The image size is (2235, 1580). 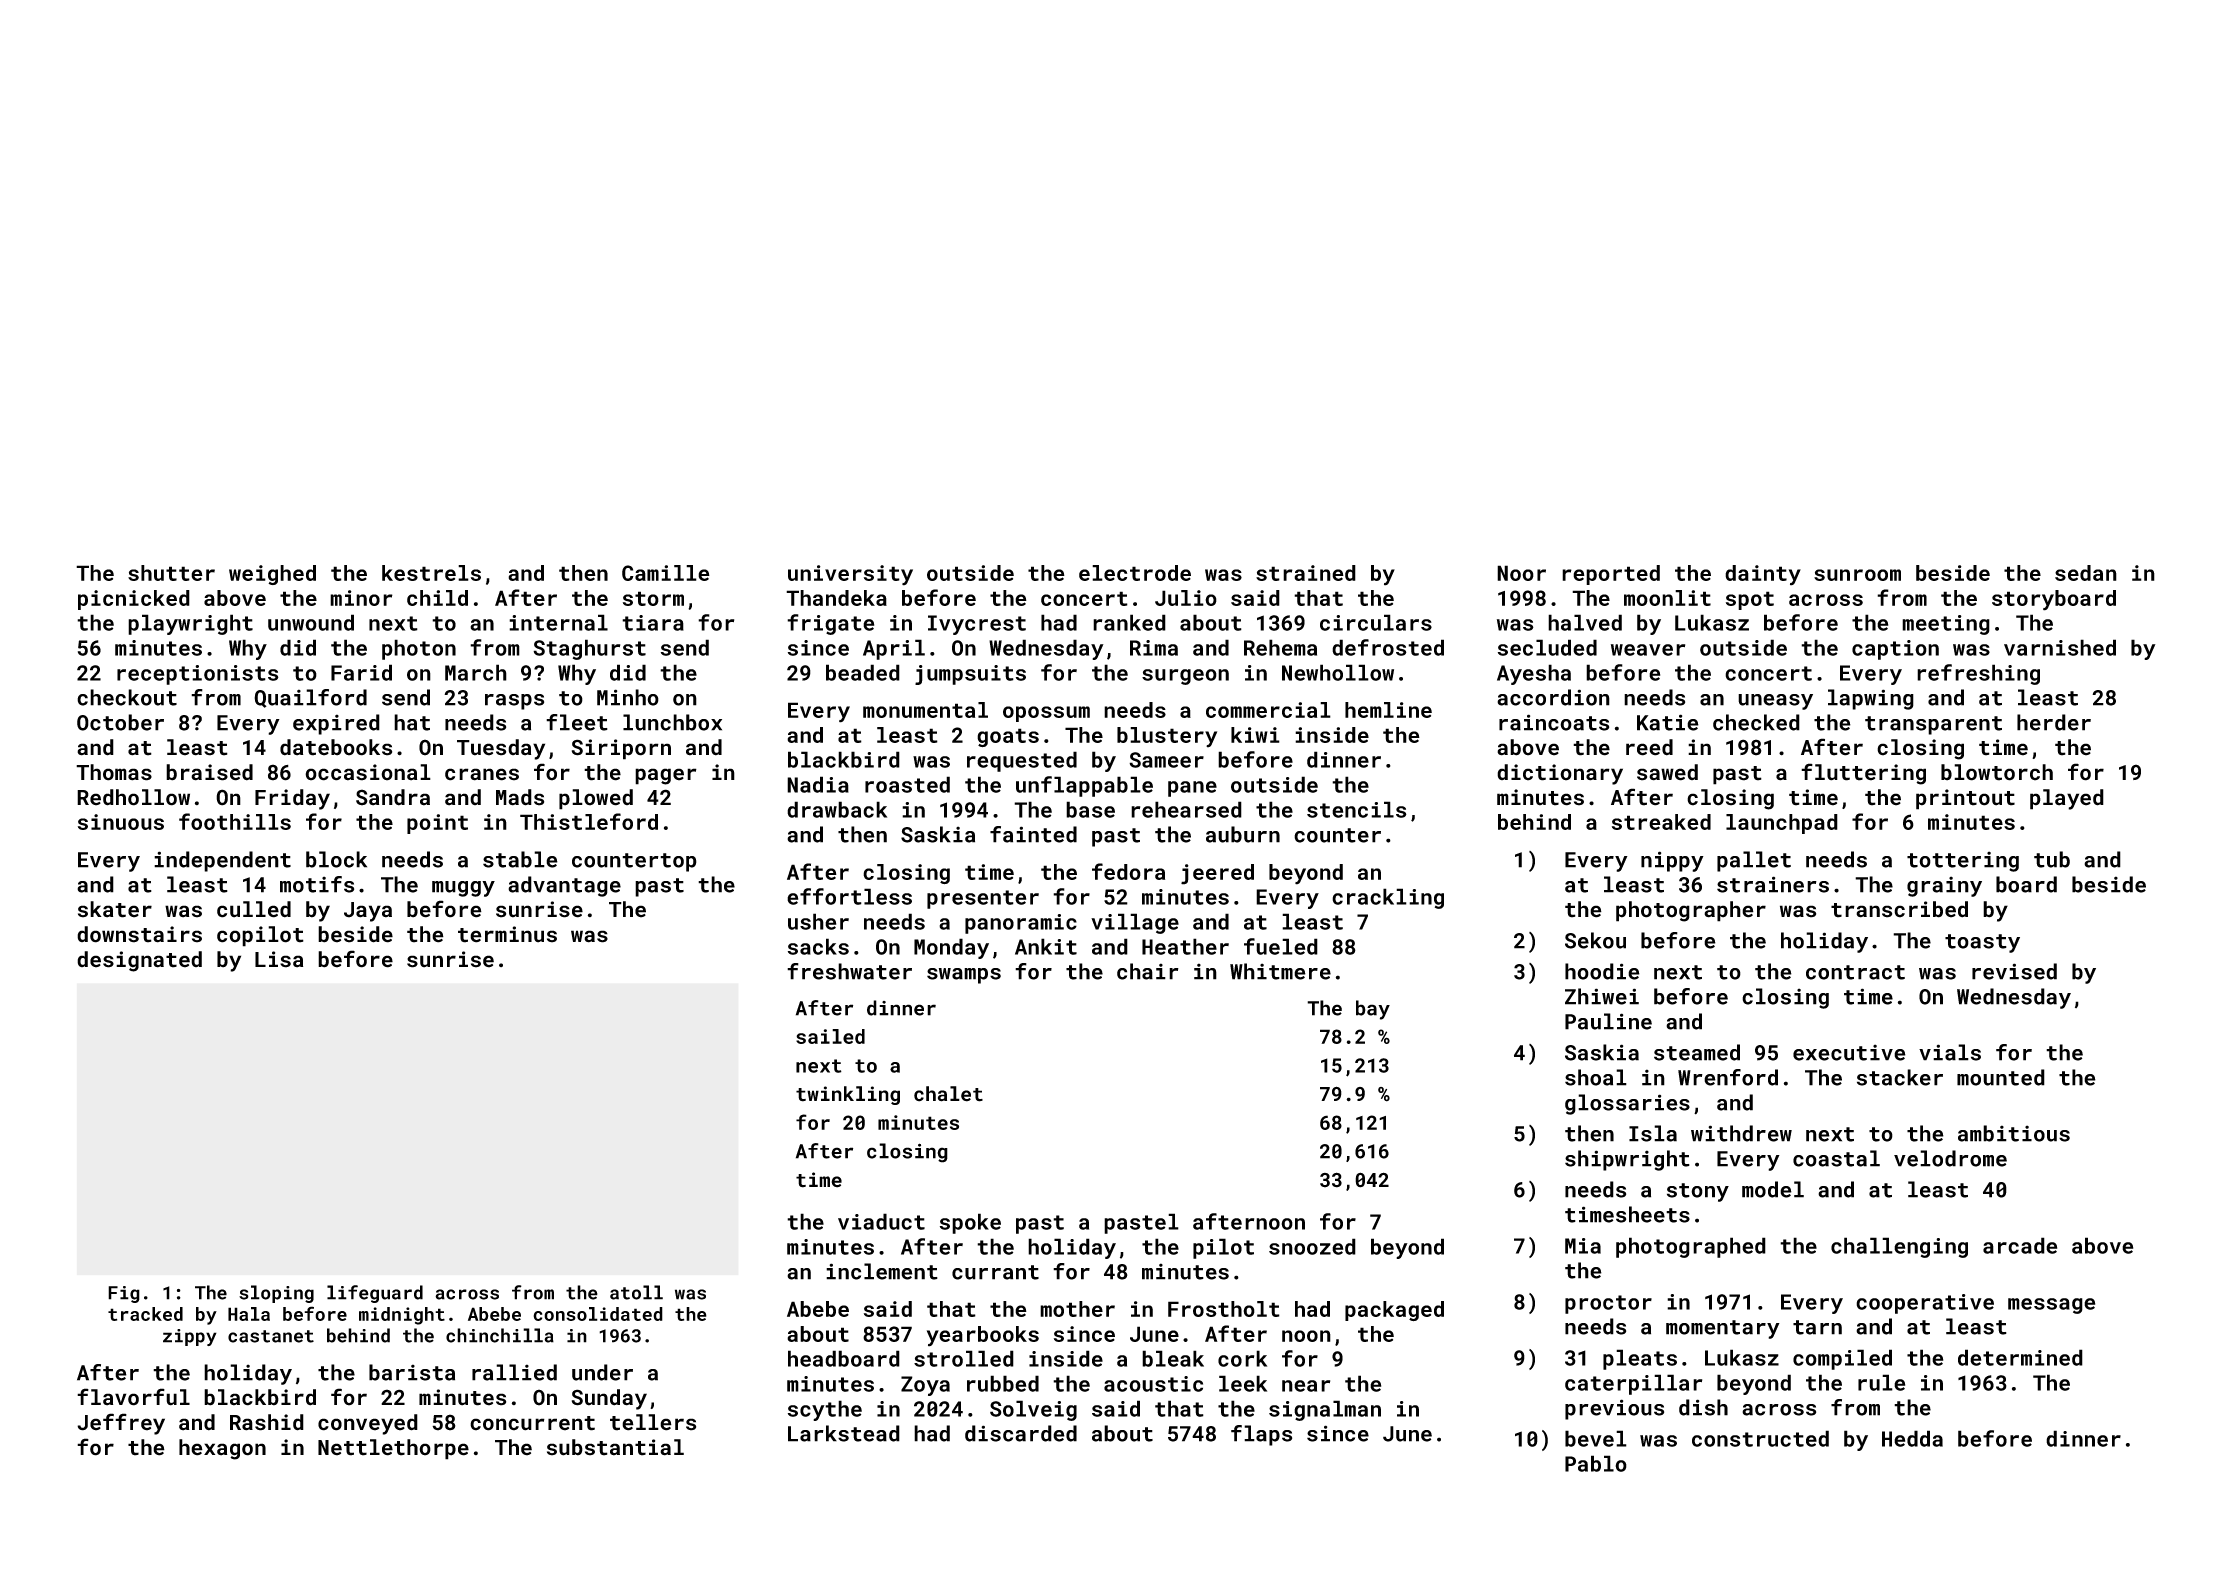 What do you see at coordinates (850, 575) in the image?
I see `university` at bounding box center [850, 575].
